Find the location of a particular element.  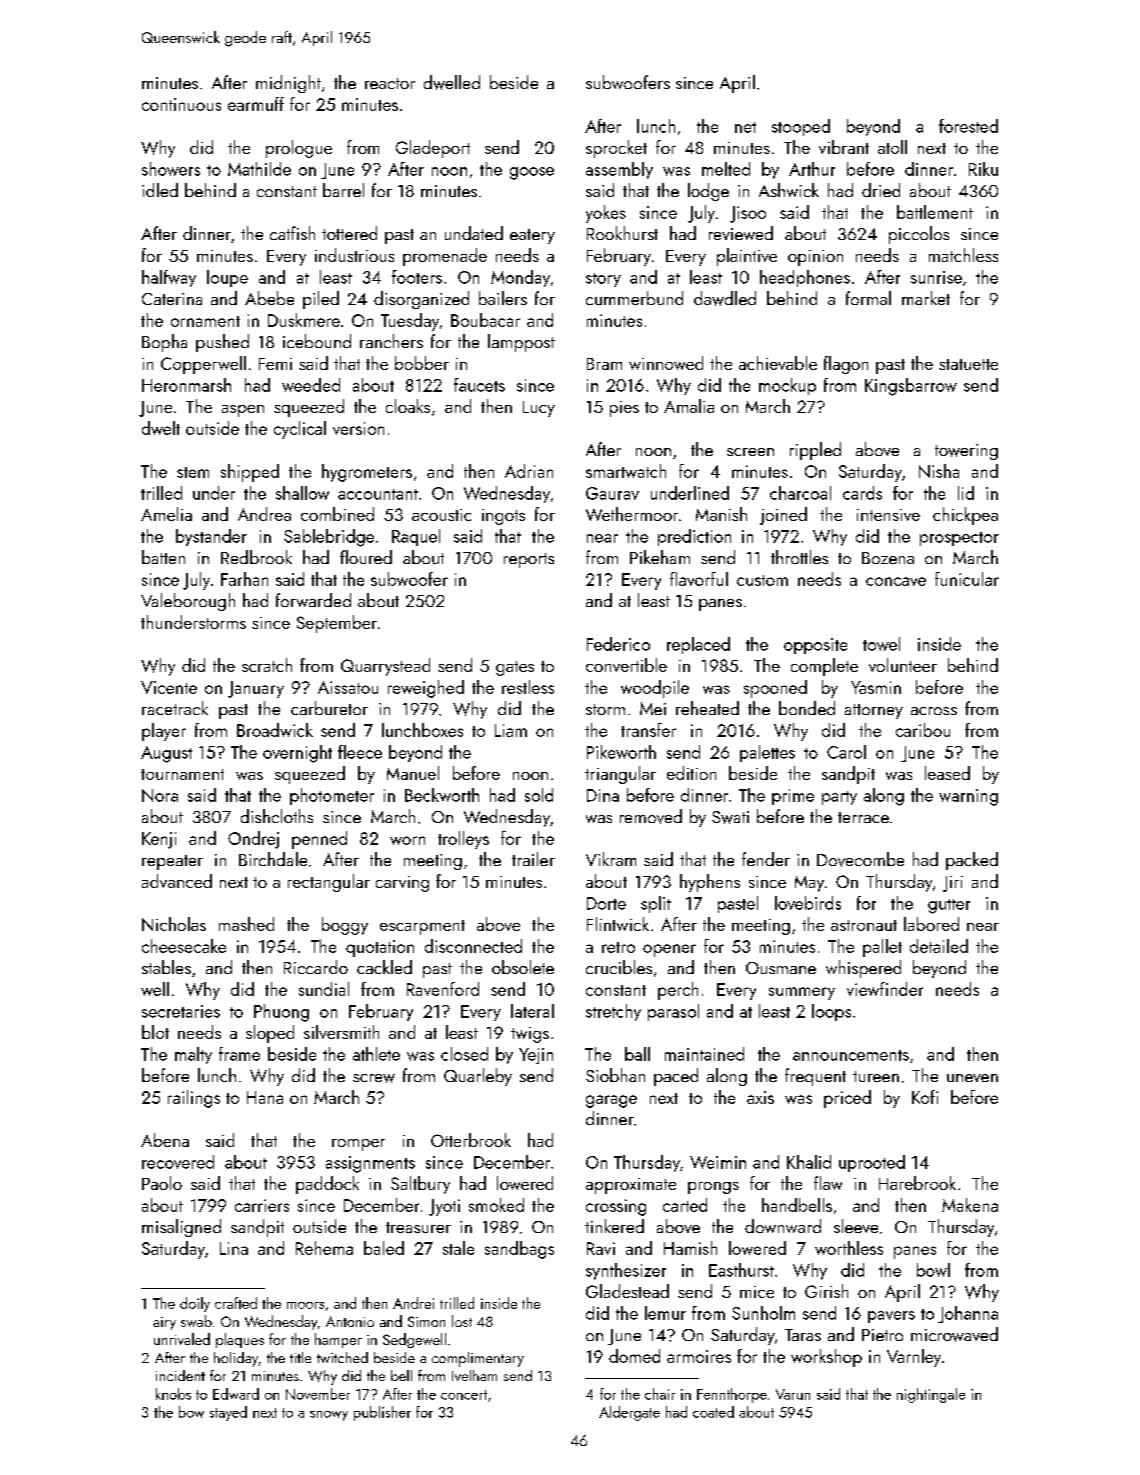

Nicholas is located at coordinates (174, 924).
